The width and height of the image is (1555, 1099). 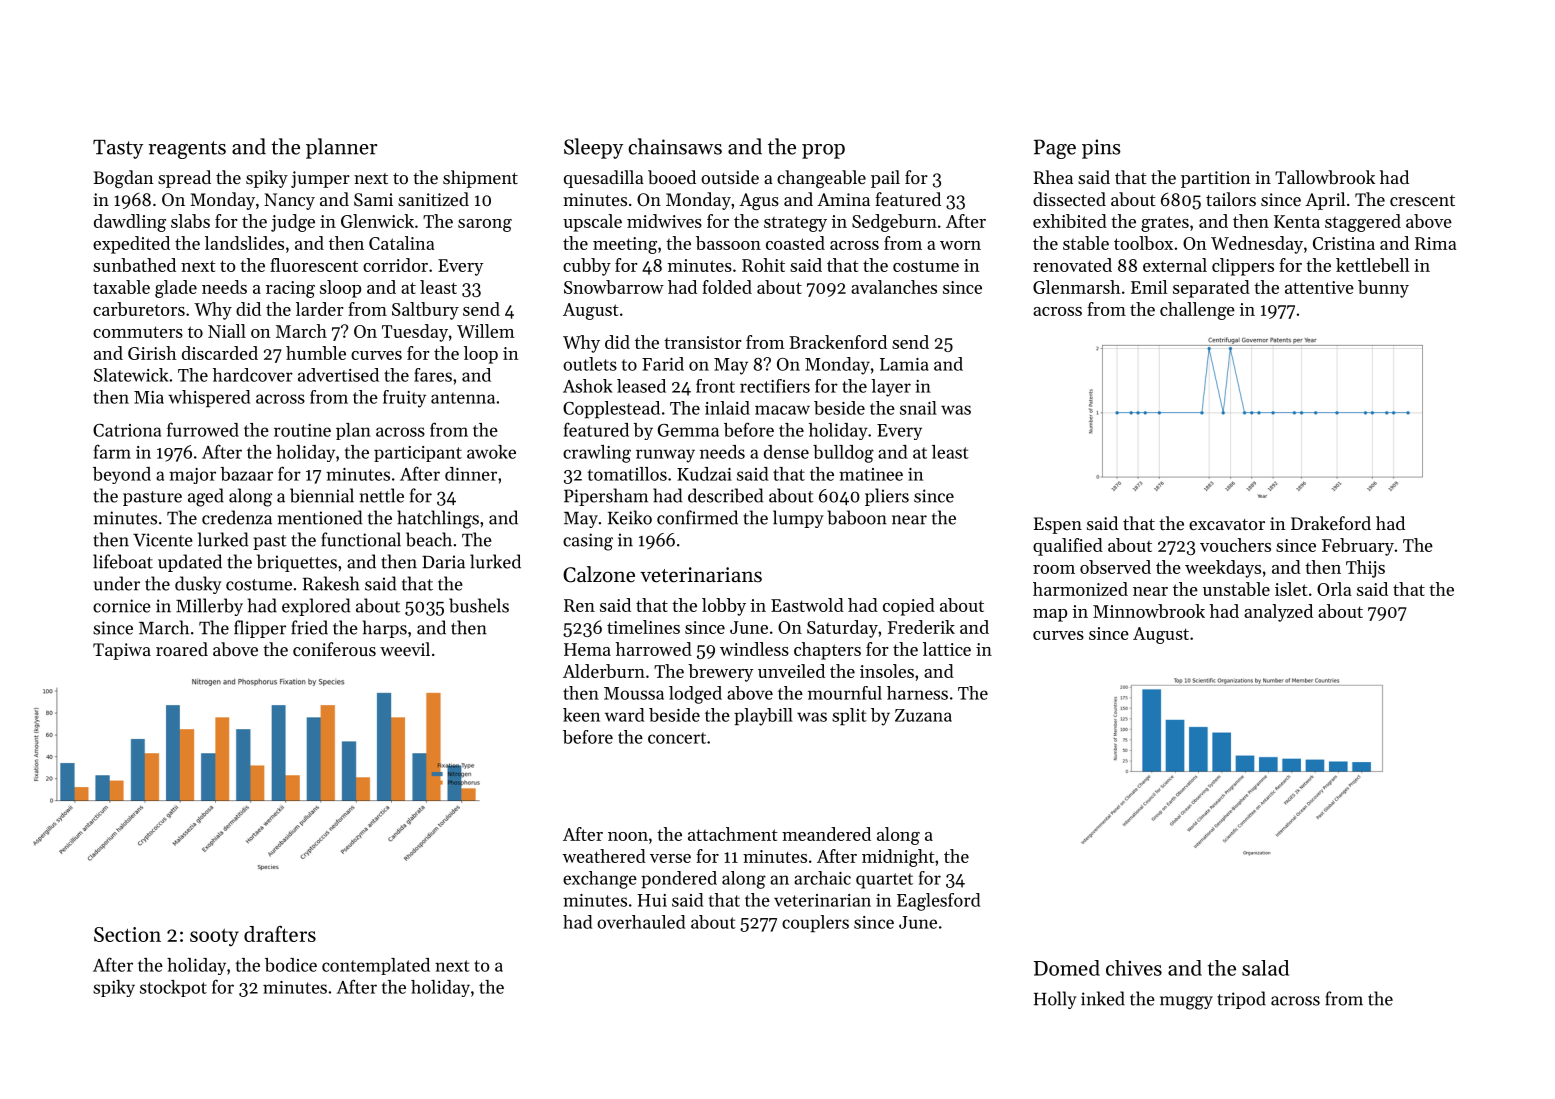 What do you see at coordinates (599, 574) in the image?
I see `Calzone` at bounding box center [599, 574].
